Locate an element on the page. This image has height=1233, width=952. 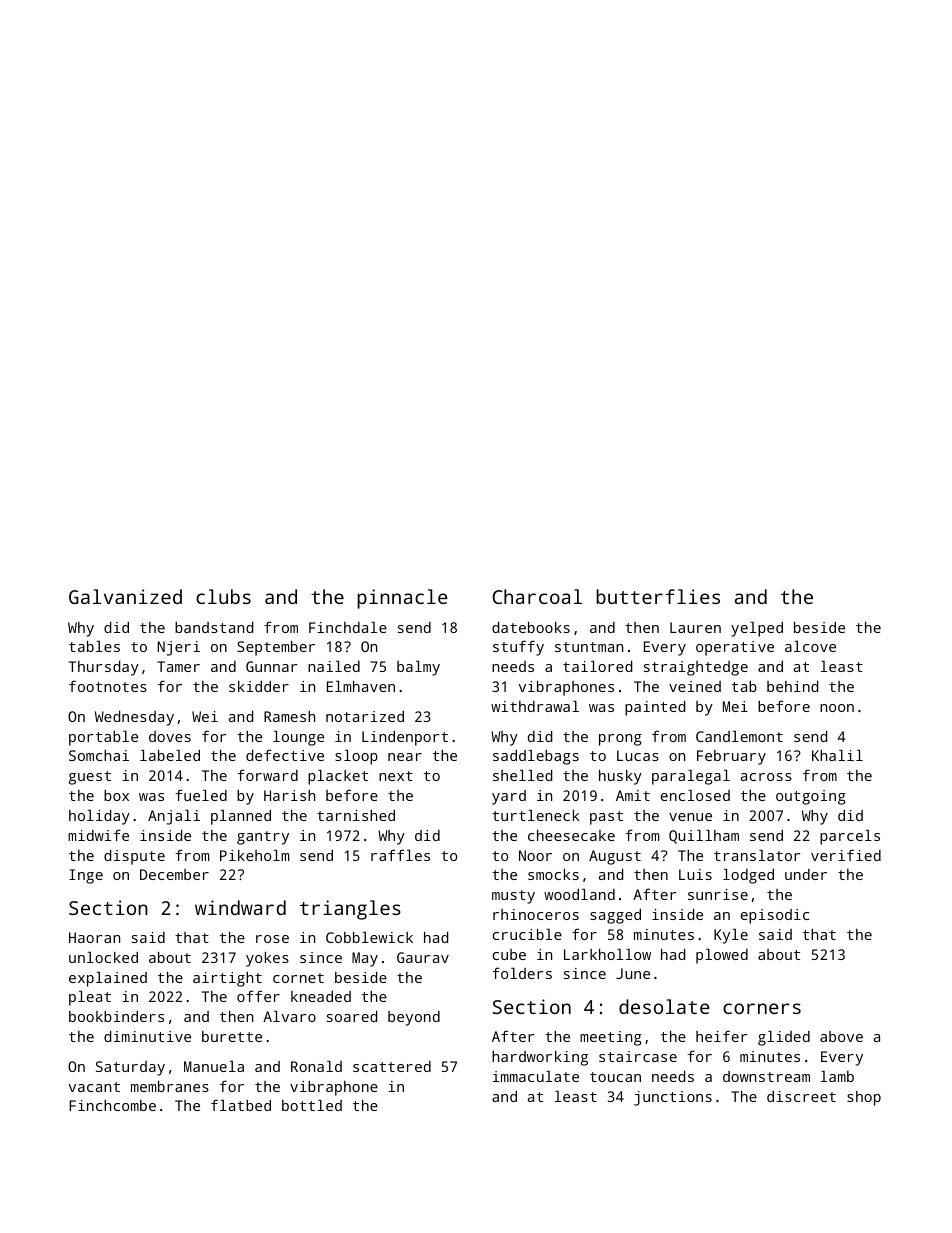
bottled is located at coordinates (312, 1105).
